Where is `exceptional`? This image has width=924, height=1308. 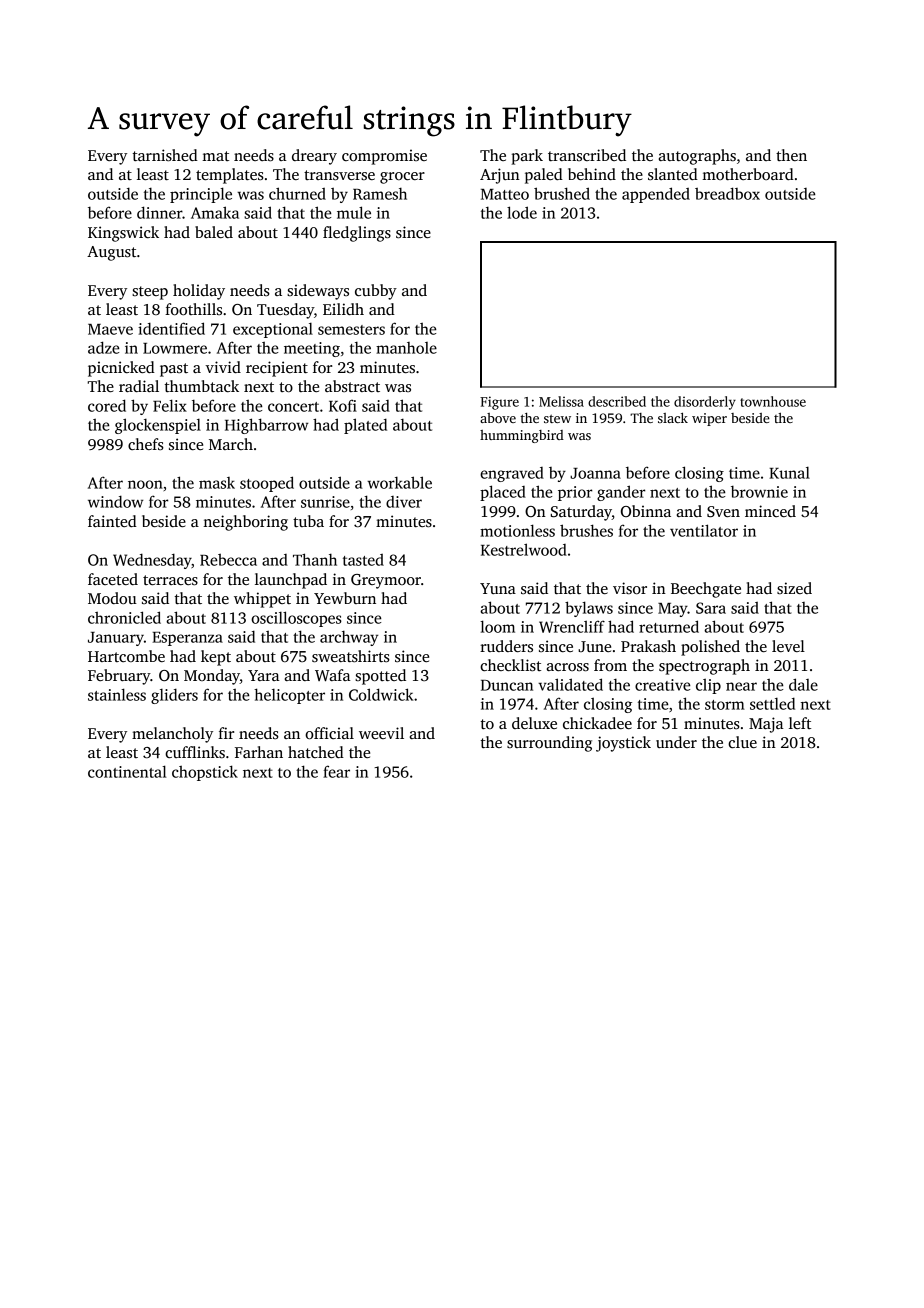 exceptional is located at coordinates (273, 330).
